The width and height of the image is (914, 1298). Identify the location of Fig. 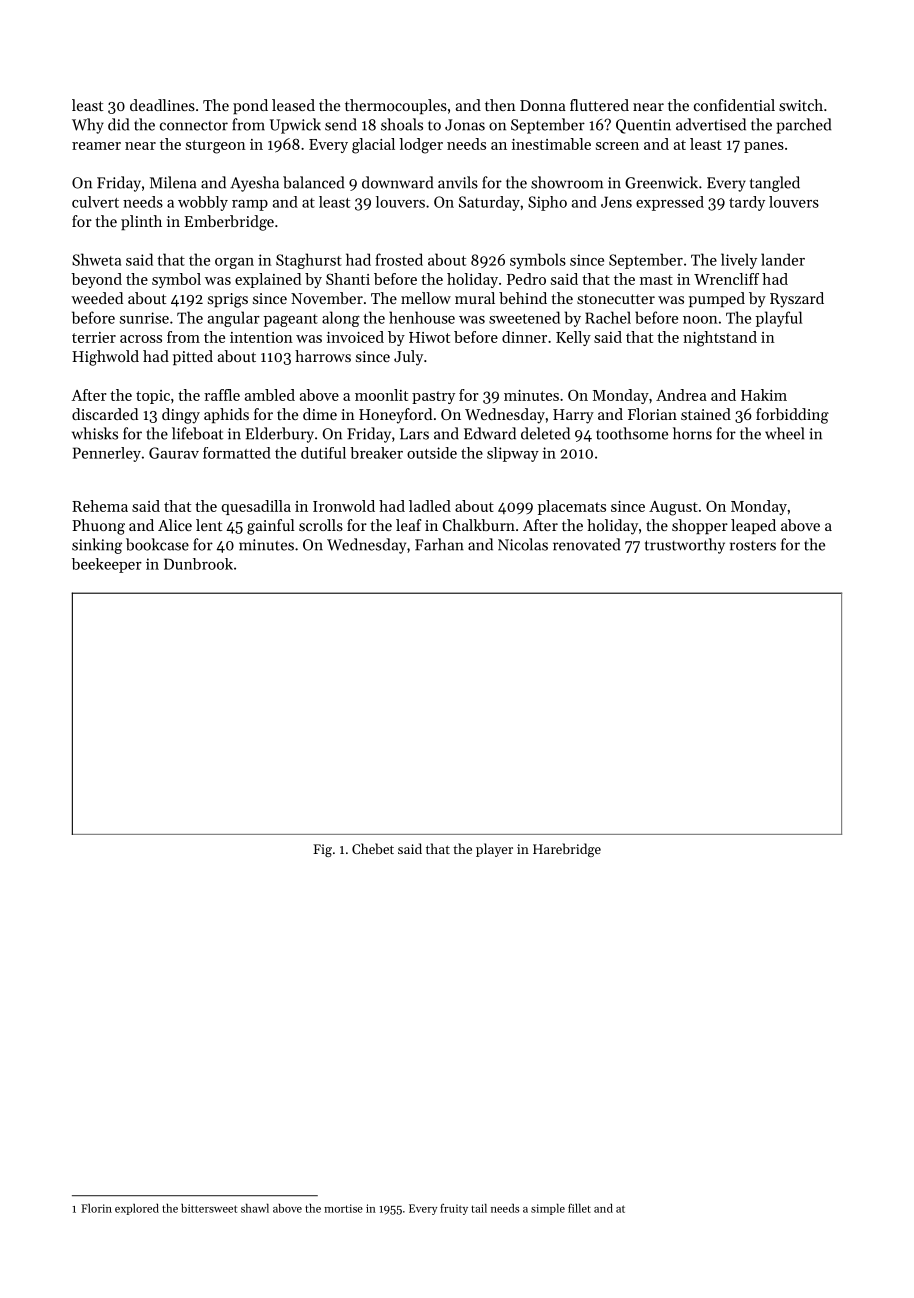
(322, 850).
